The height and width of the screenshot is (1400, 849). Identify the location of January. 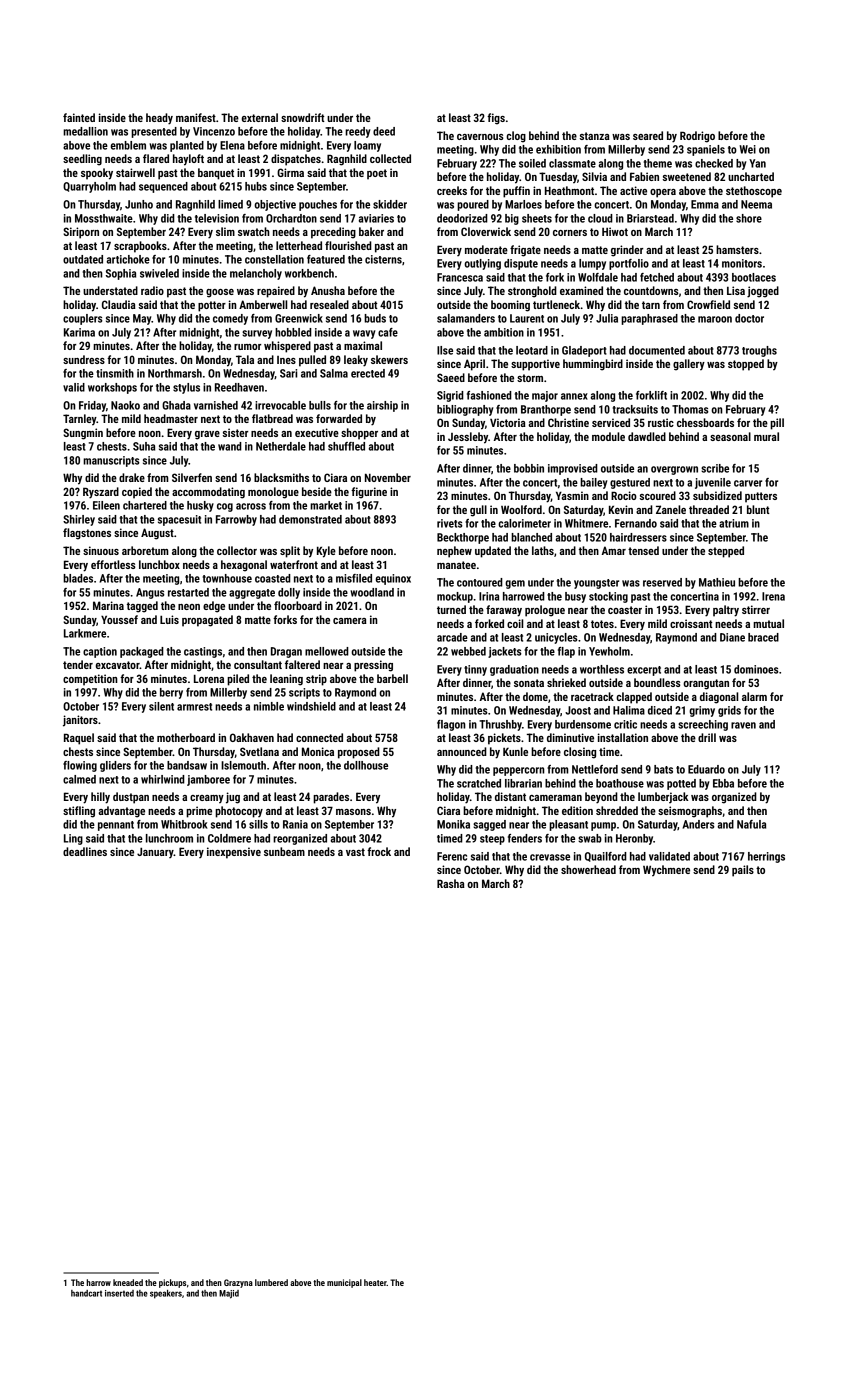
(155, 853).
